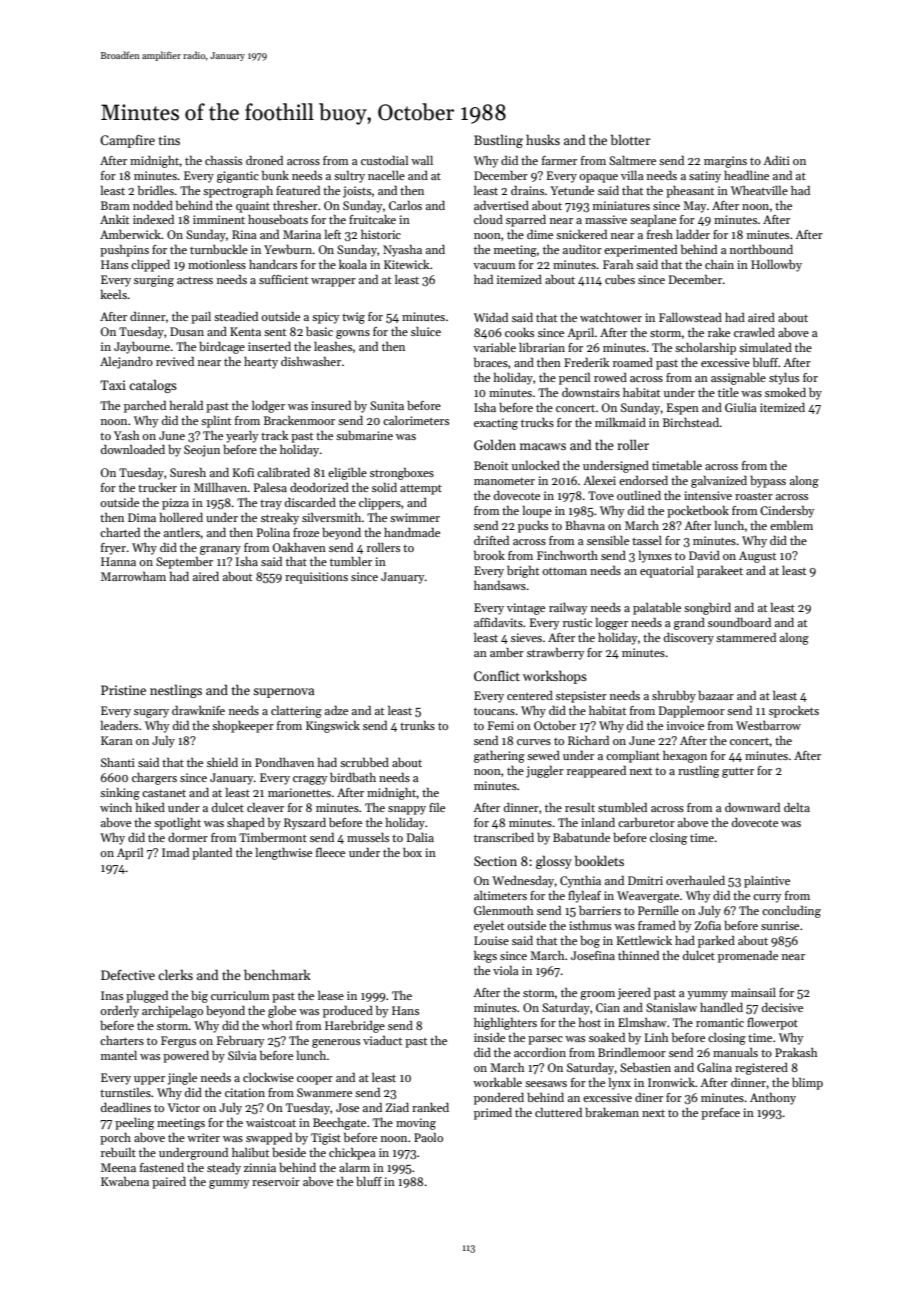 This screenshot has height=1308, width=924. Describe the element at coordinates (558, 1112) in the screenshot. I see `cluttered` at that location.
